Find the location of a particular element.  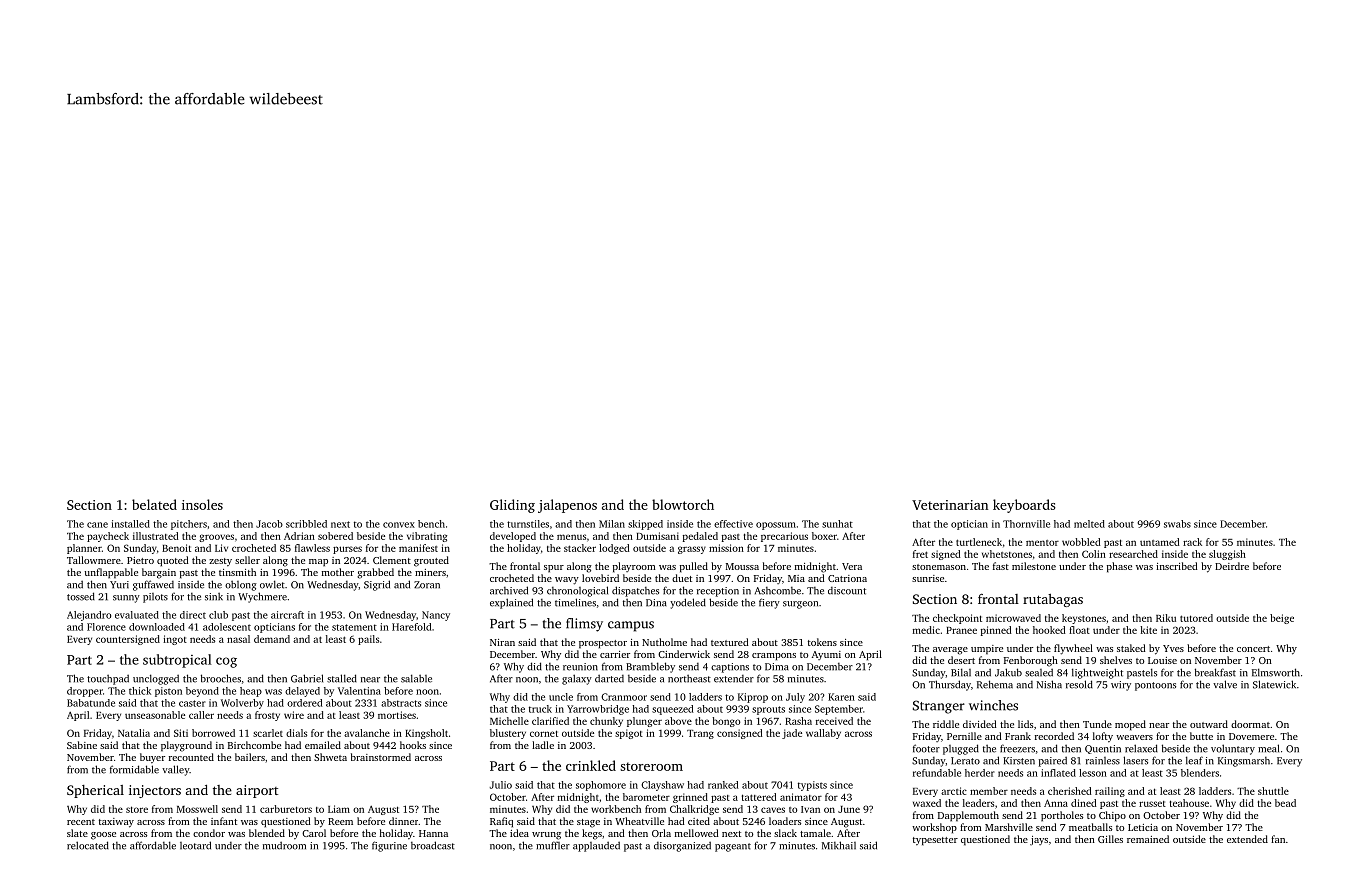

textured is located at coordinates (730, 642).
